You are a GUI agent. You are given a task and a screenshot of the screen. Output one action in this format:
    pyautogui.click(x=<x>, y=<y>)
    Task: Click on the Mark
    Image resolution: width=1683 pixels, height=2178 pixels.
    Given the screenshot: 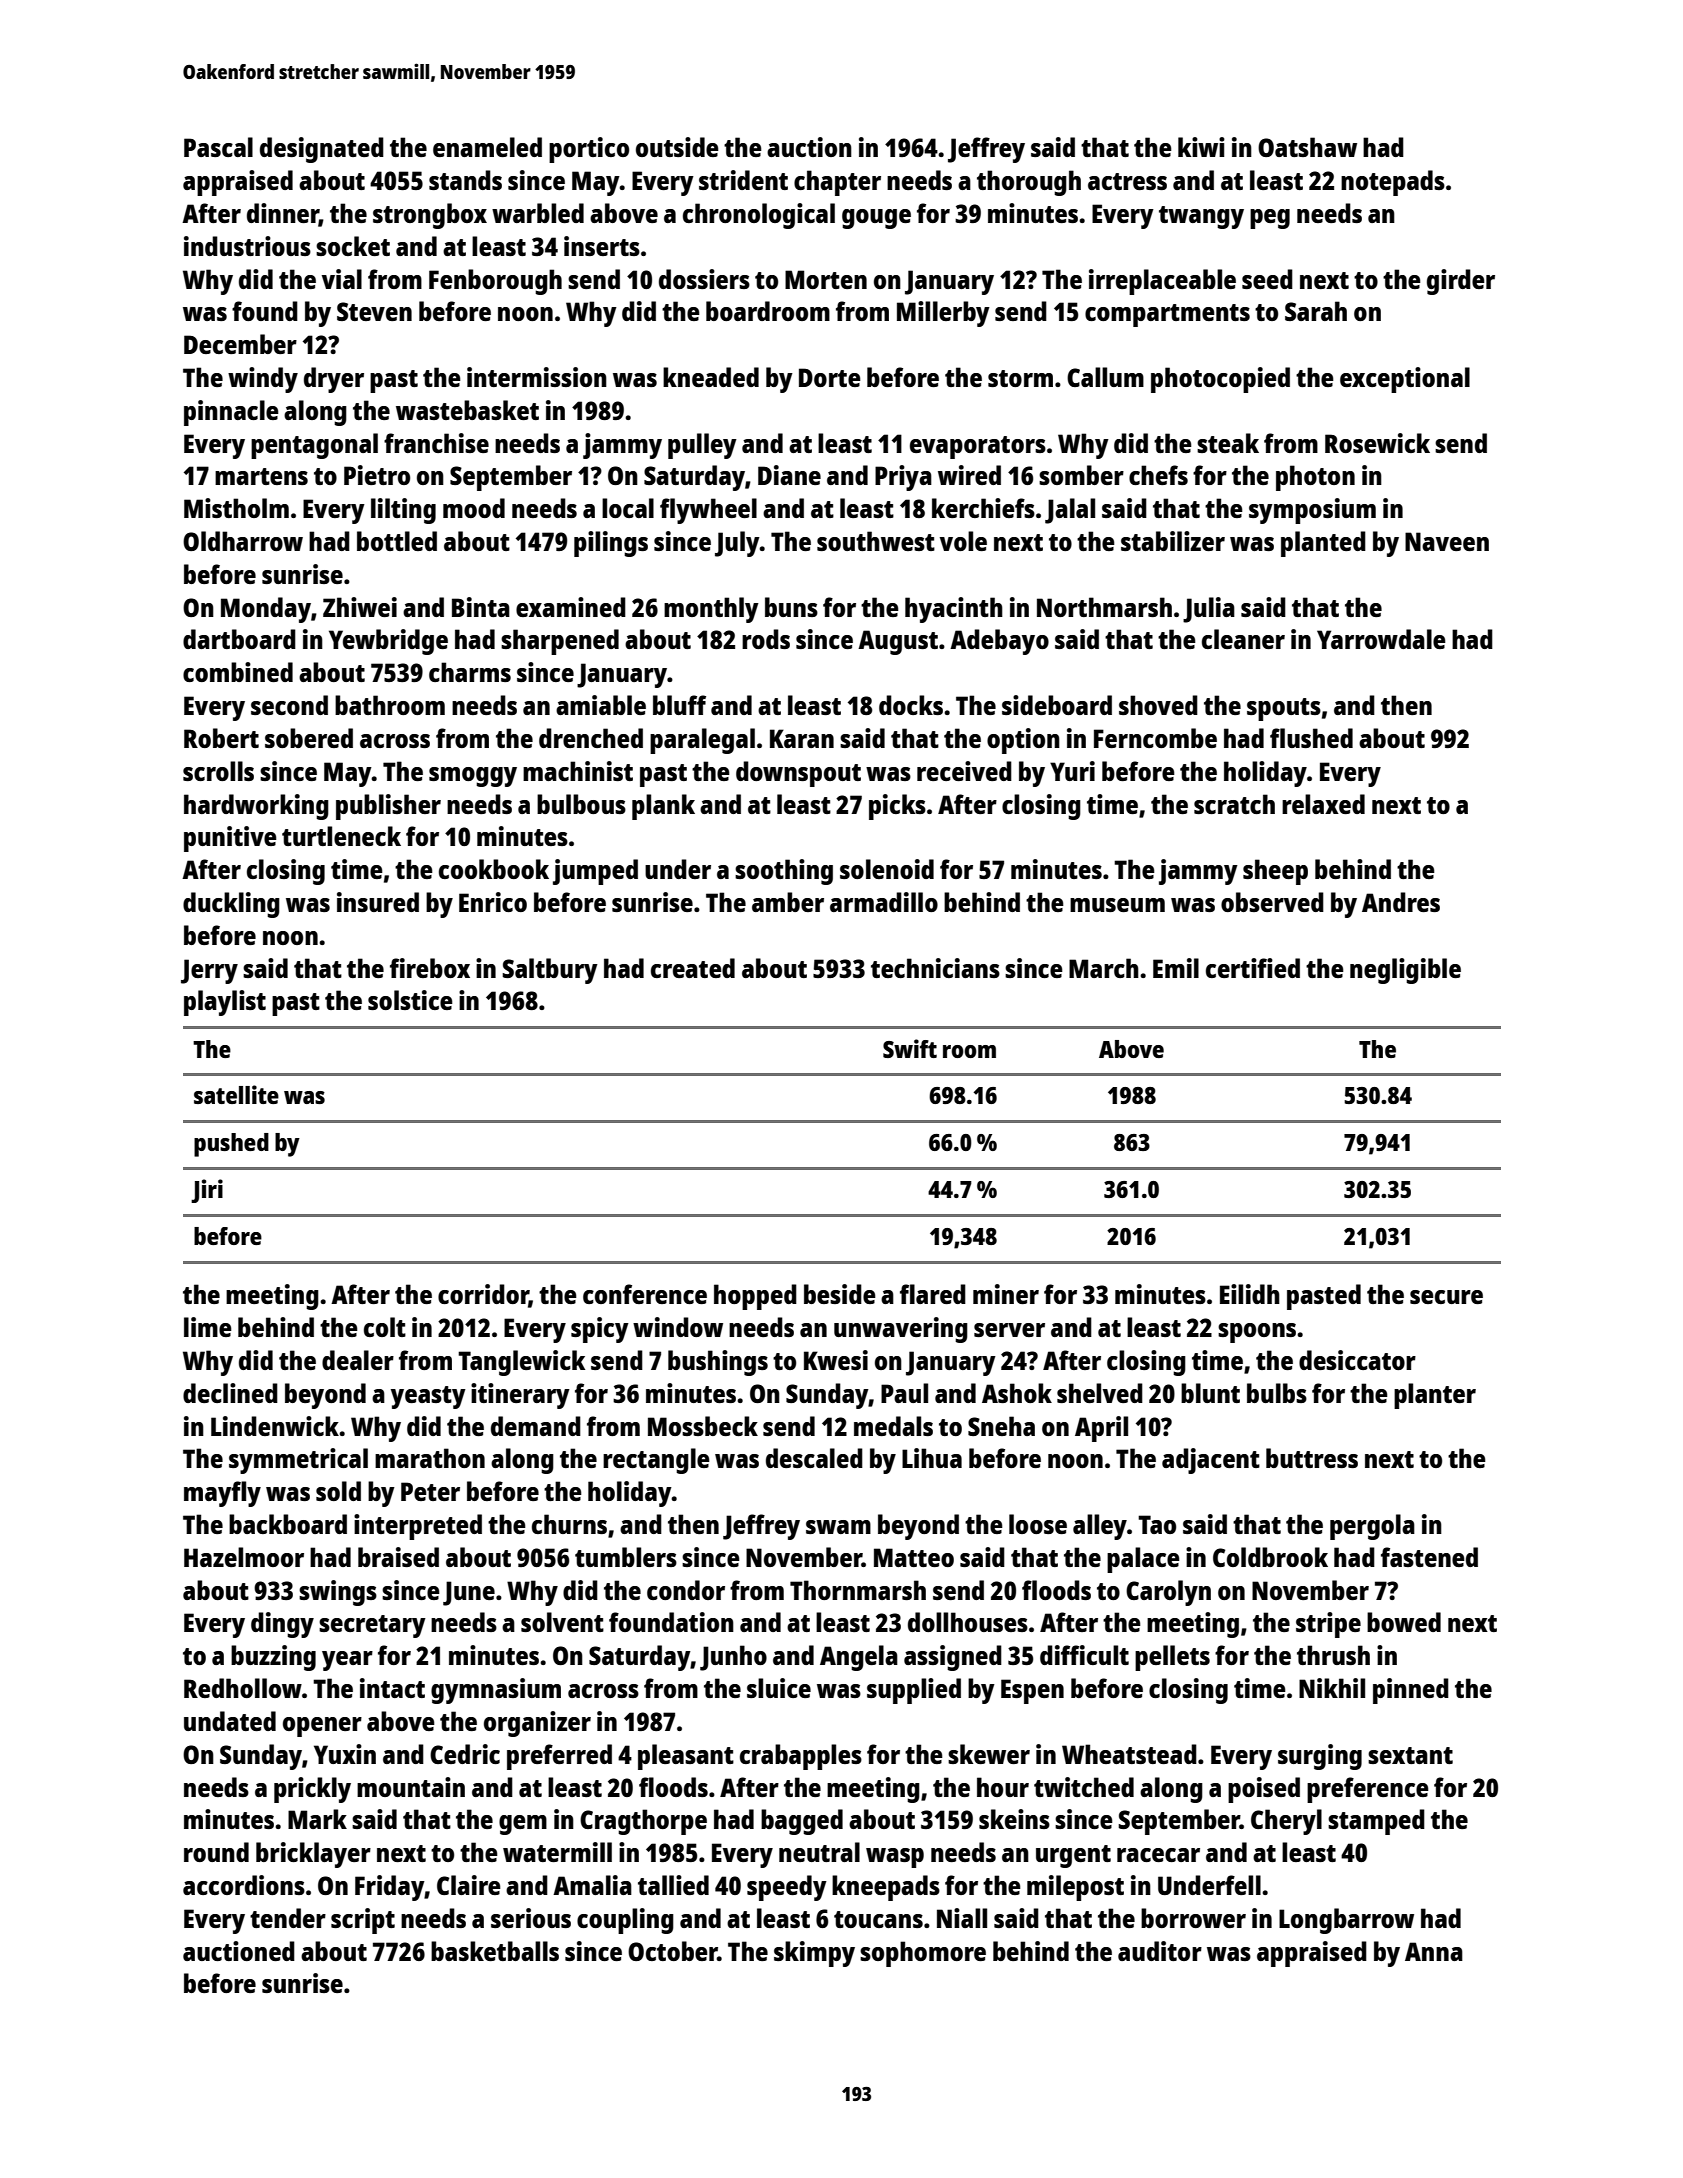 What is the action you would take?
    pyautogui.click(x=317, y=1819)
